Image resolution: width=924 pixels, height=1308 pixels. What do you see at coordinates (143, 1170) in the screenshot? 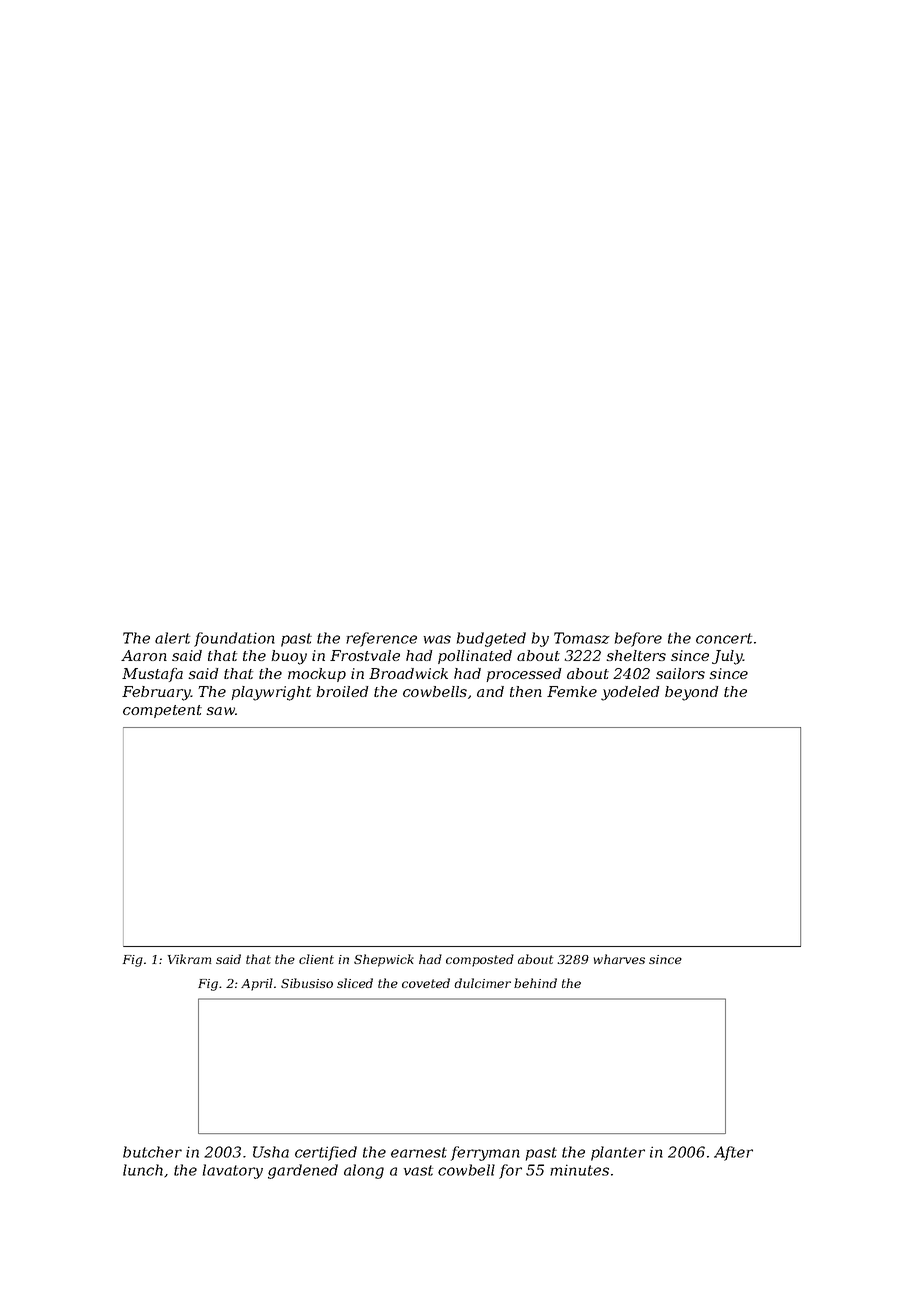
I see `lunch` at bounding box center [143, 1170].
